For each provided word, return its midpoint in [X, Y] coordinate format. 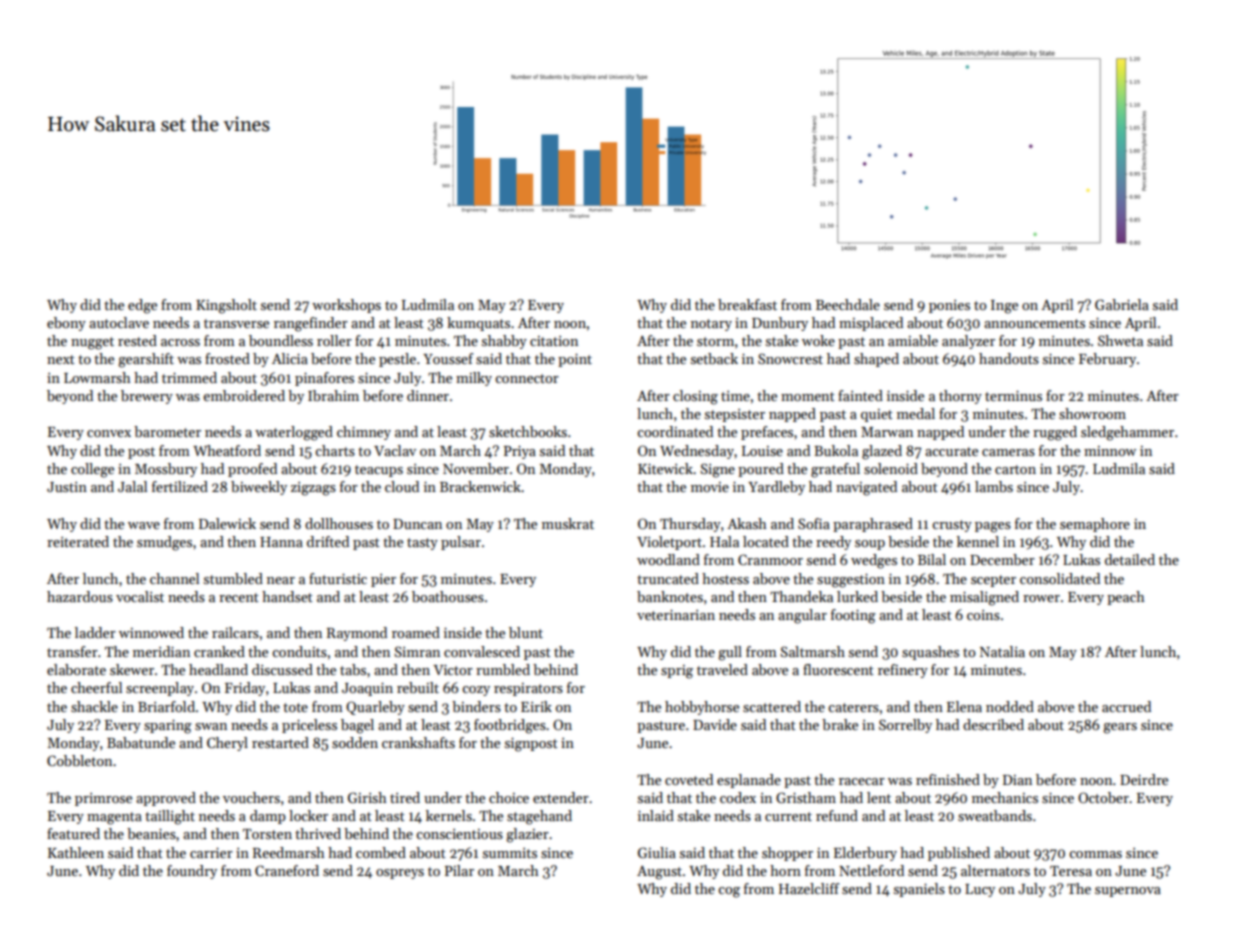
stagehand [539, 817]
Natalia [1002, 651]
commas [1095, 854]
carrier [211, 852]
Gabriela [1122, 304]
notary [711, 325]
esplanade [749, 781]
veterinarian [676, 614]
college [92, 470]
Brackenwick [480, 486]
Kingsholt [226, 306]
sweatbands [995, 815]
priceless [309, 726]
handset [287, 596]
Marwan [887, 432]
